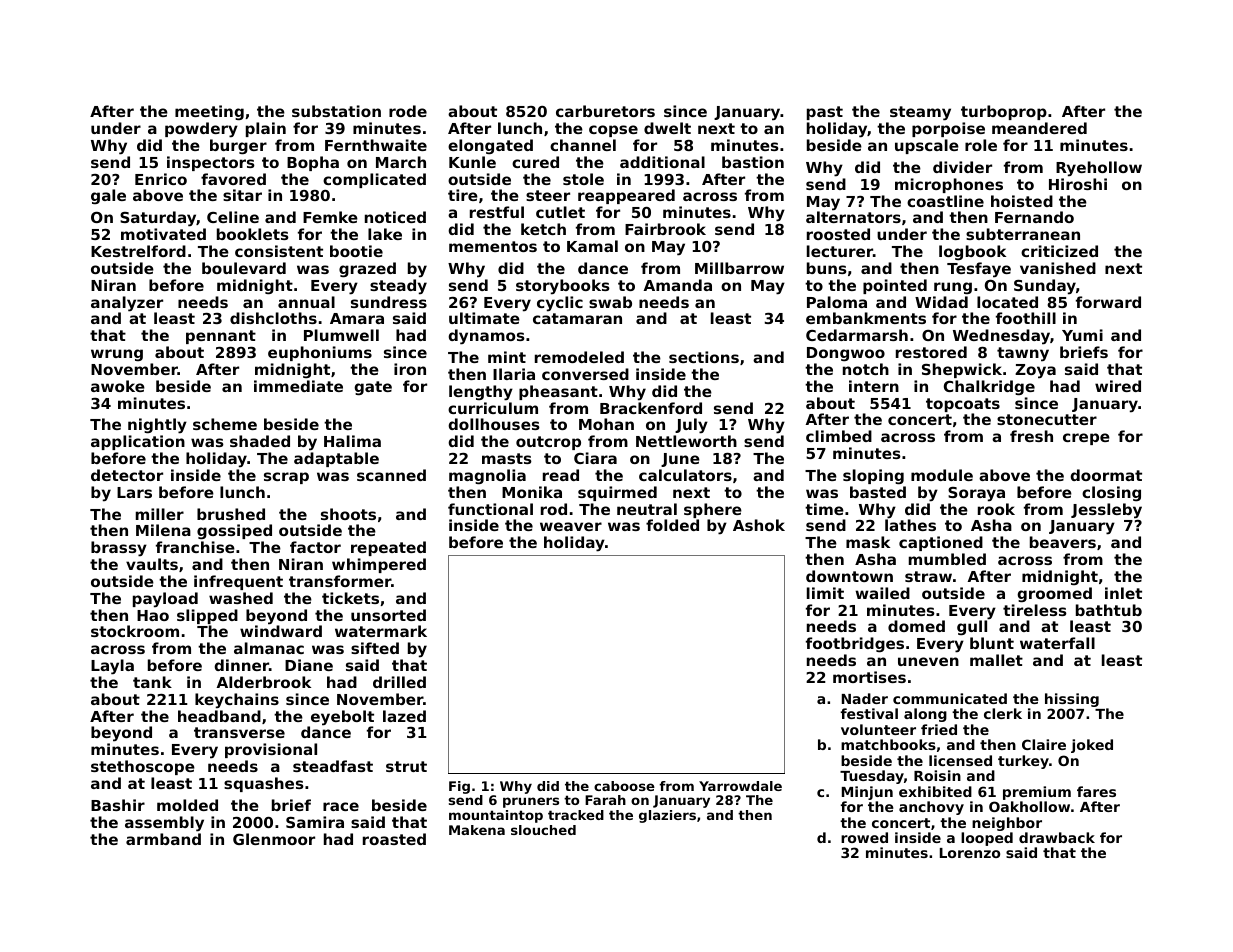 Image resolution: width=1233 pixels, height=952 pixels. What do you see at coordinates (678, 285) in the screenshot?
I see `Amanda` at bounding box center [678, 285].
